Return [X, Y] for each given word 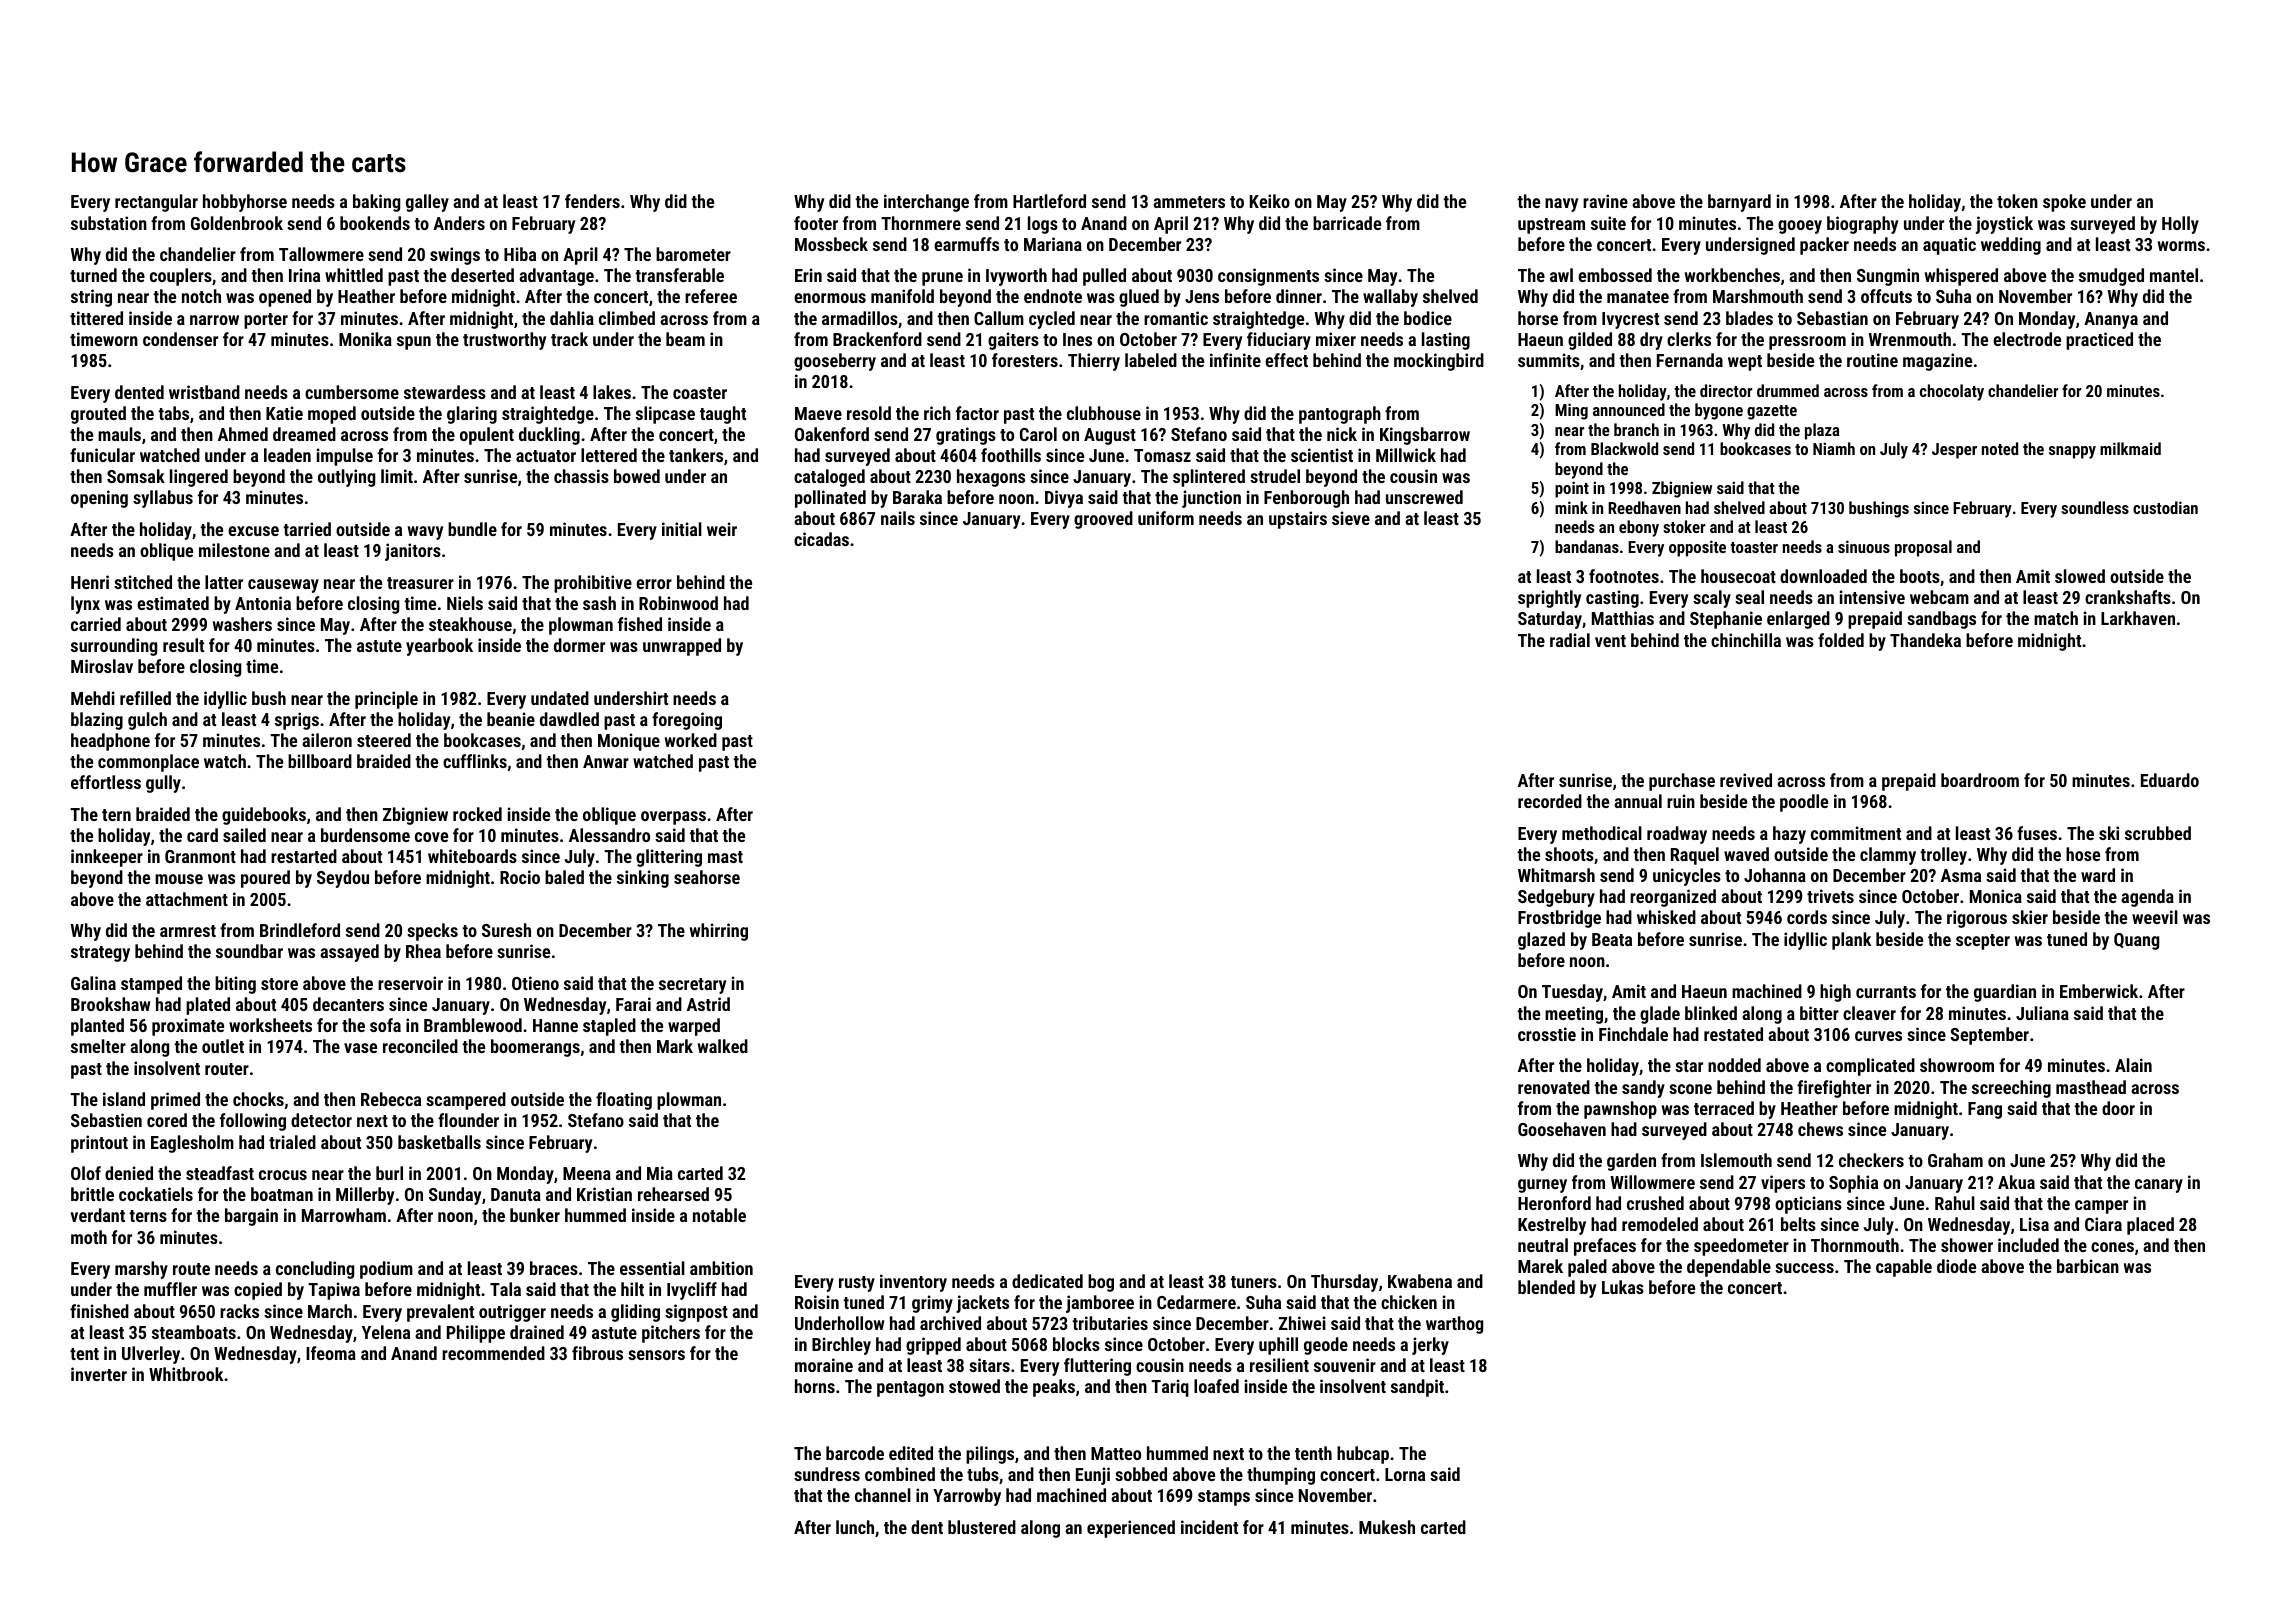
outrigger [512, 1313]
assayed [349, 953]
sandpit [1417, 1388]
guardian [2005, 993]
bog [1101, 1283]
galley [427, 203]
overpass [673, 818]
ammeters [1189, 202]
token [2017, 201]
